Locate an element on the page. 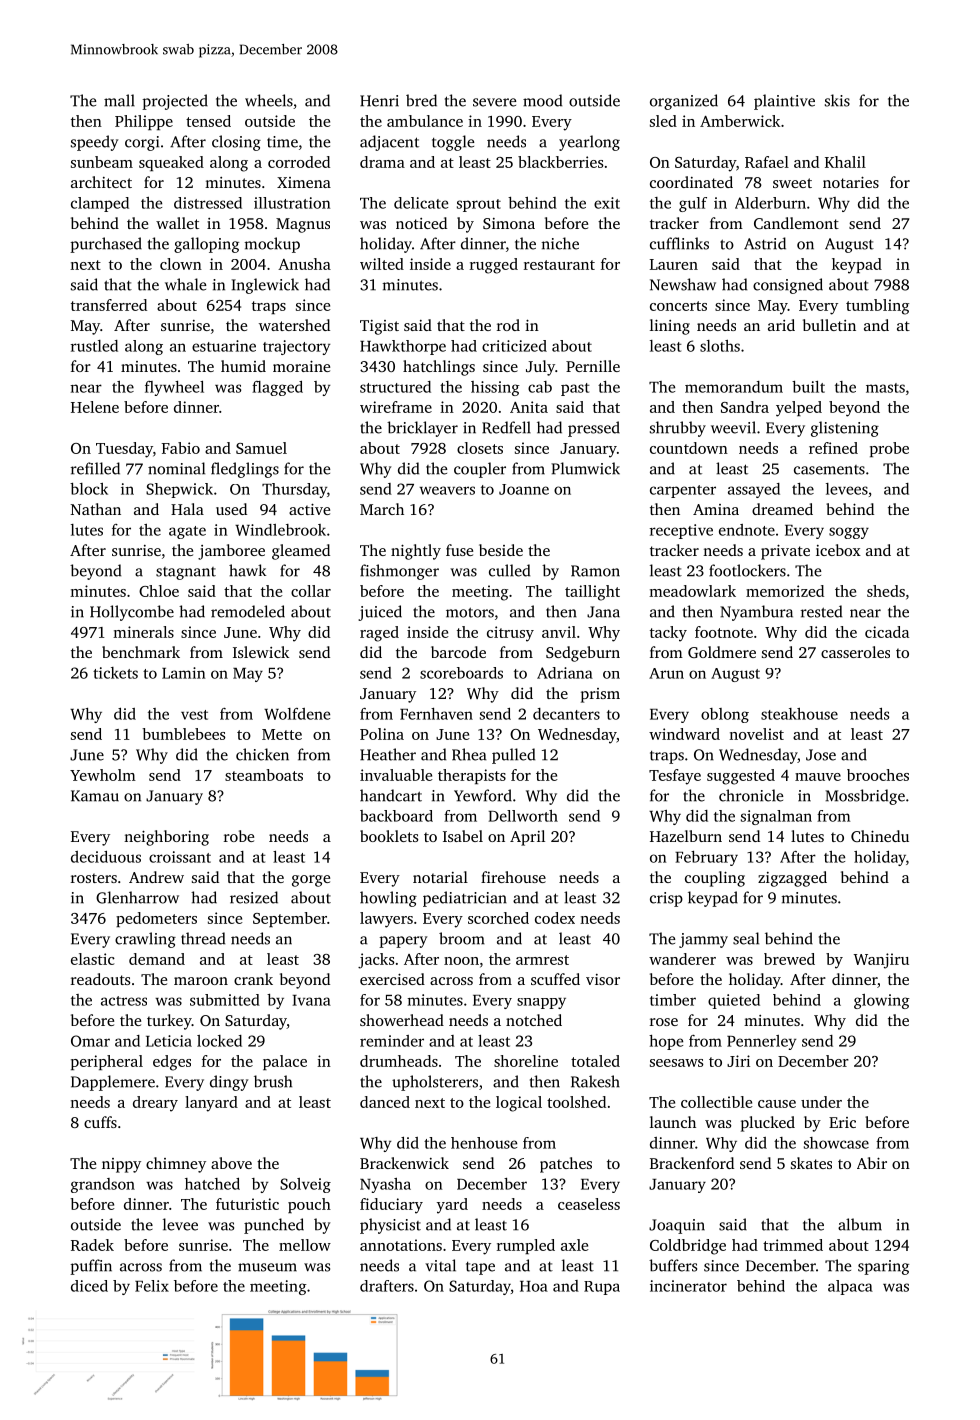 The height and width of the page is (1420, 980). Dellworth is located at coordinates (523, 816).
